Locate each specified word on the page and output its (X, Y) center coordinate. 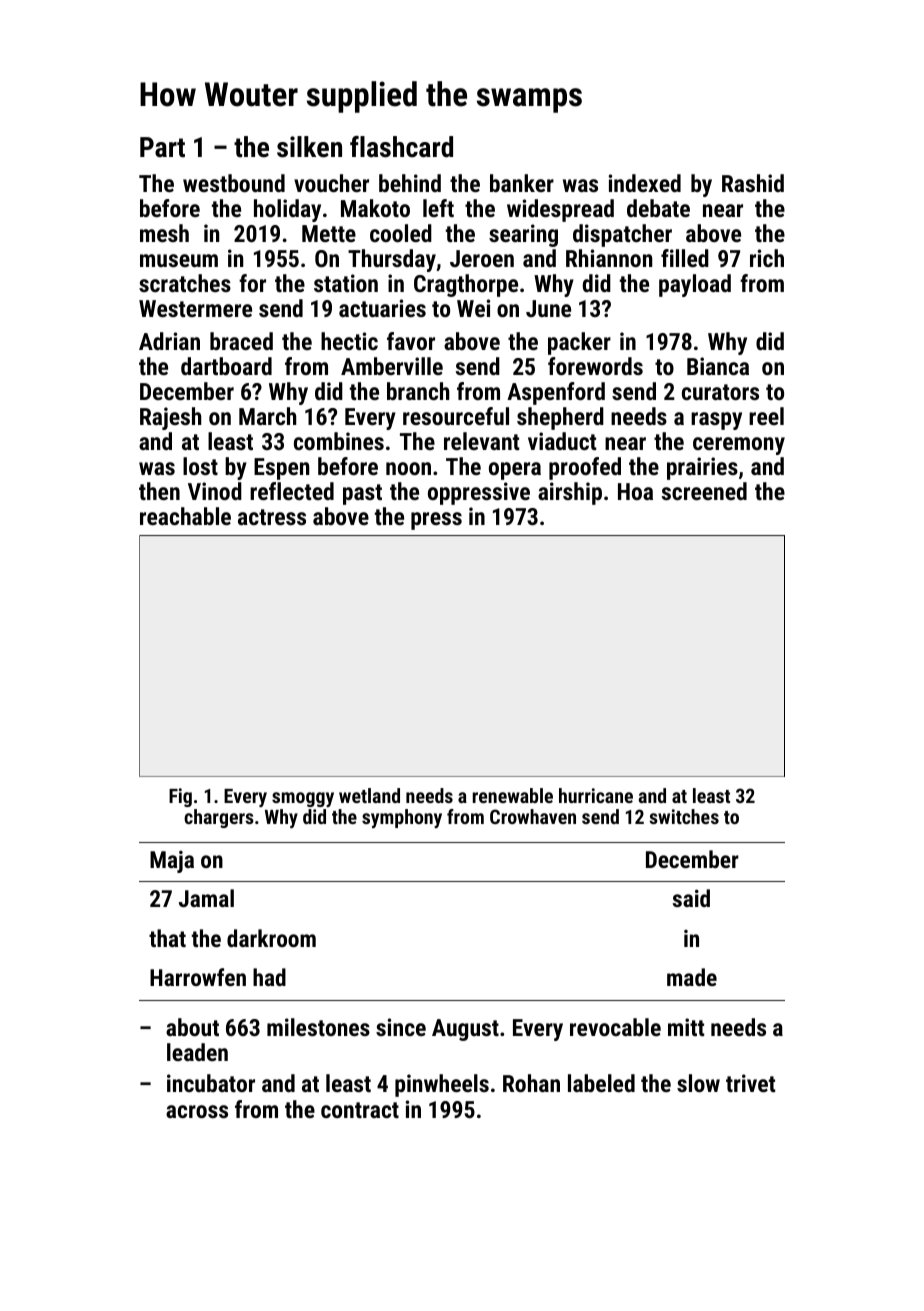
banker (522, 183)
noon (408, 468)
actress (272, 517)
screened (704, 491)
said (691, 898)
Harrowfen (198, 977)
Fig (180, 797)
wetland (369, 795)
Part (162, 147)
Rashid (753, 183)
